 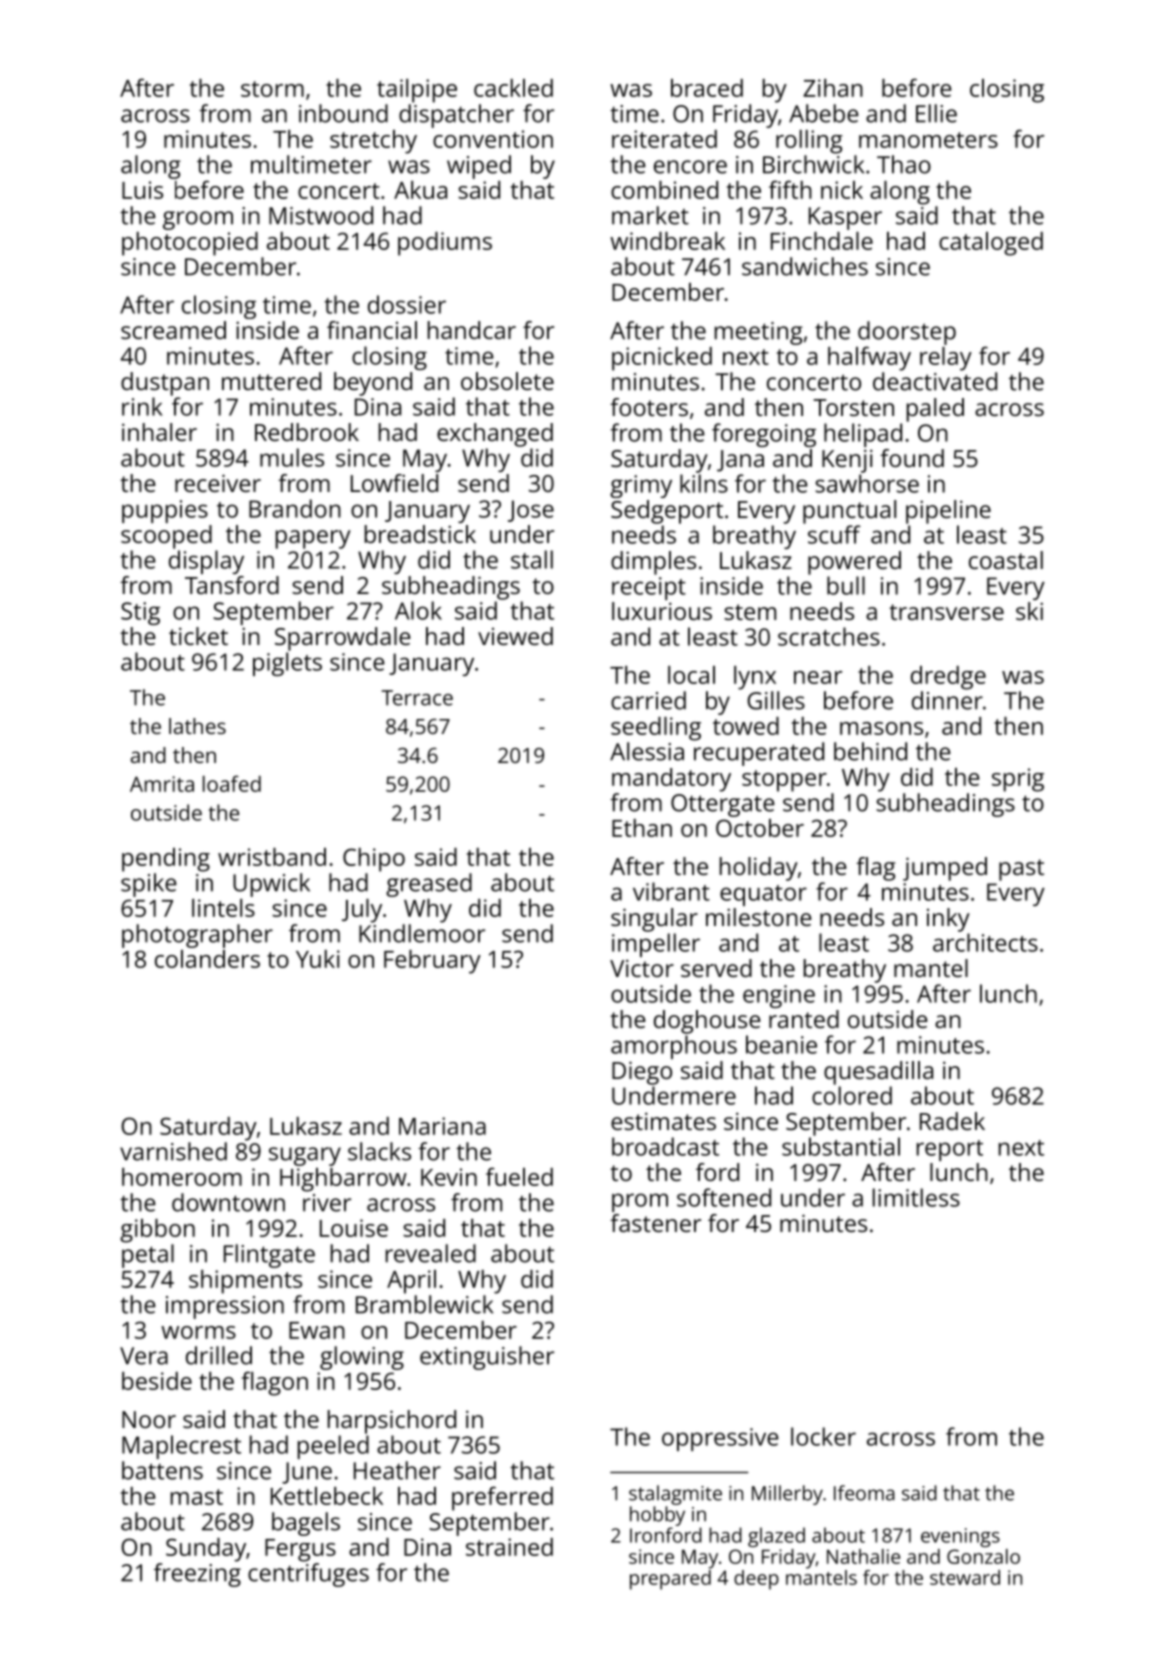 I want to click on freezing, so click(x=197, y=1575).
